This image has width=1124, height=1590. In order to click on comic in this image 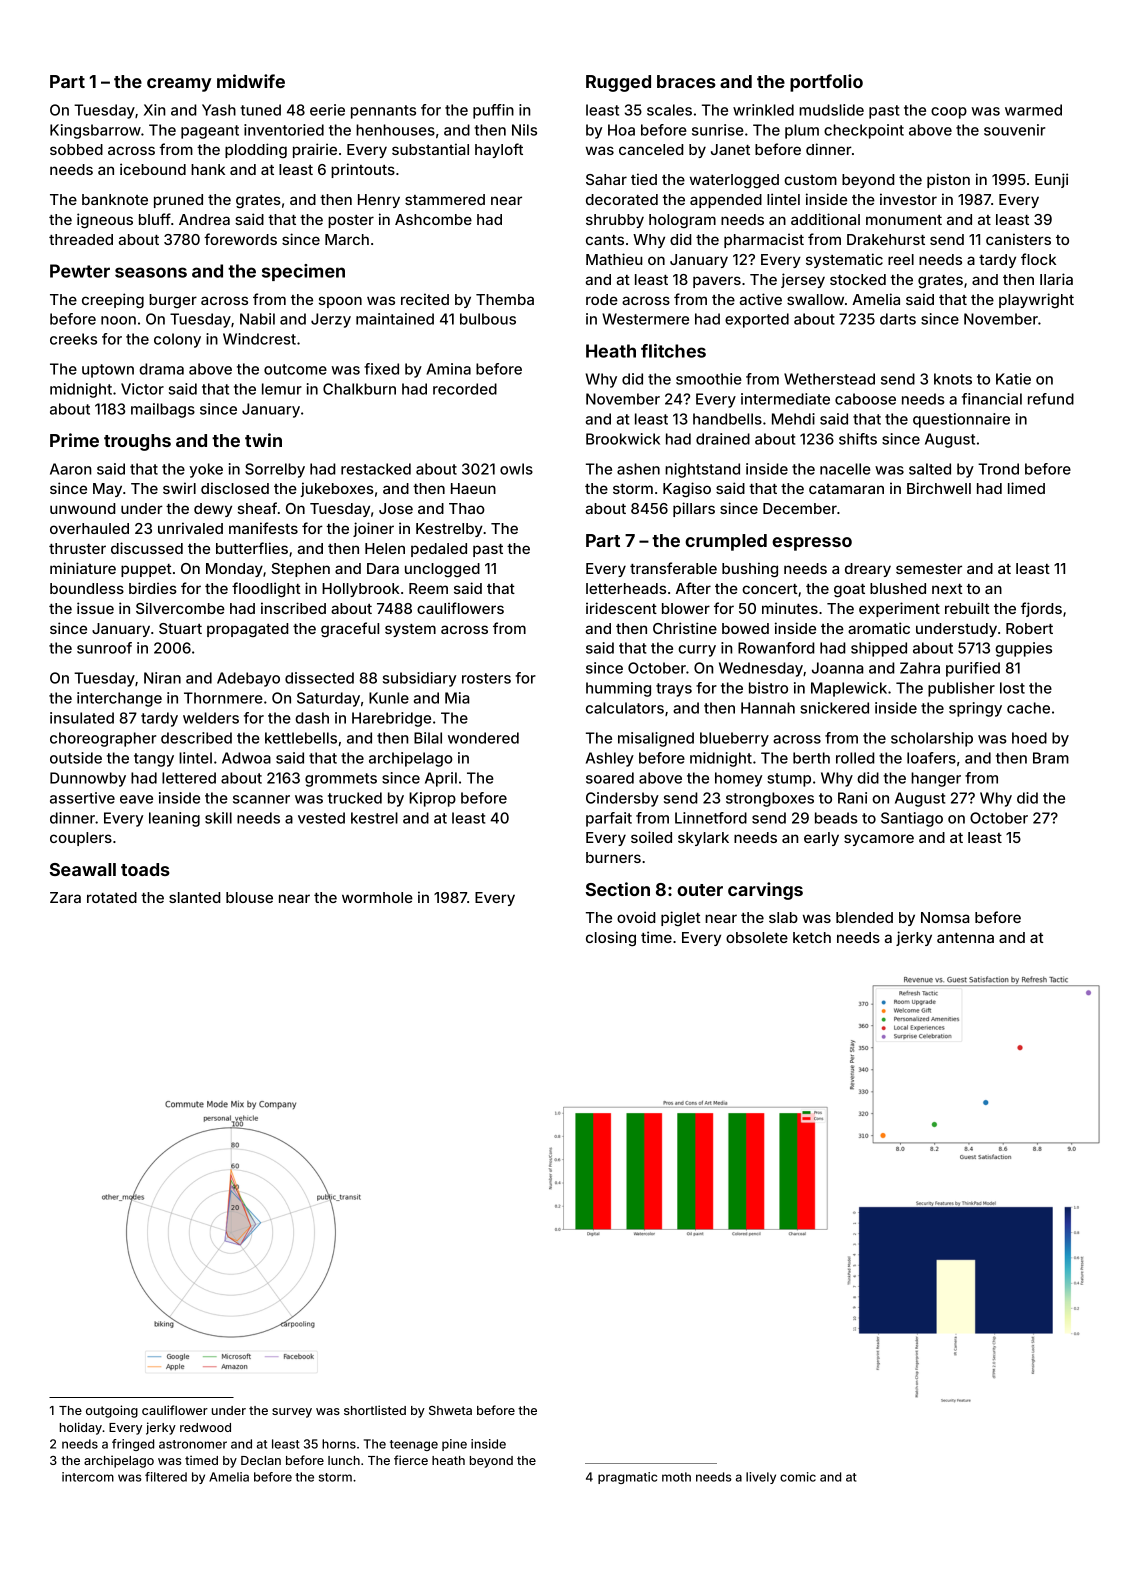, I will do `click(798, 1477)`.
